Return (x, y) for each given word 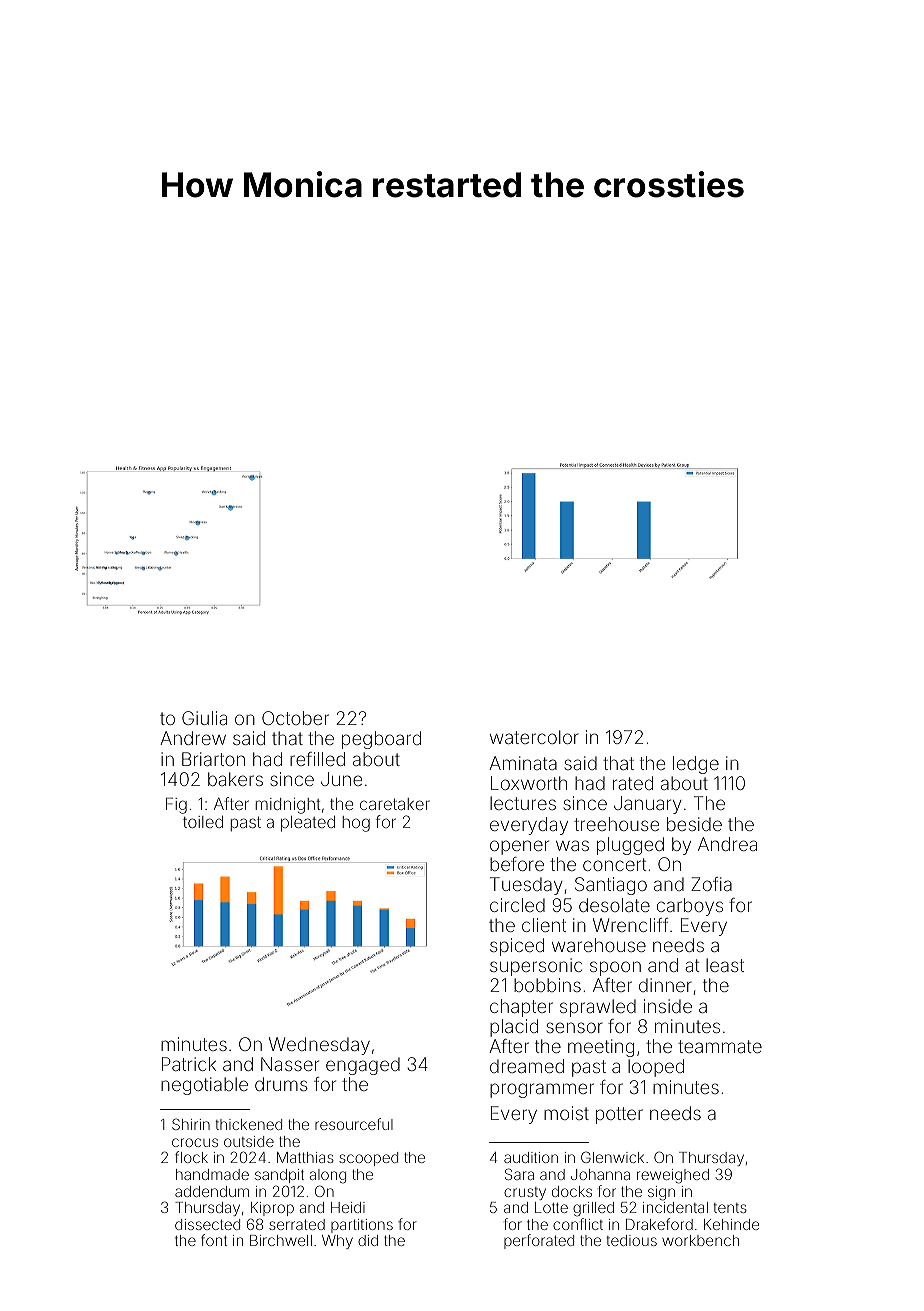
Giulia (204, 718)
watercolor (534, 737)
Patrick (189, 1064)
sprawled (598, 1008)
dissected (207, 1224)
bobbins (547, 985)
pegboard (381, 740)
